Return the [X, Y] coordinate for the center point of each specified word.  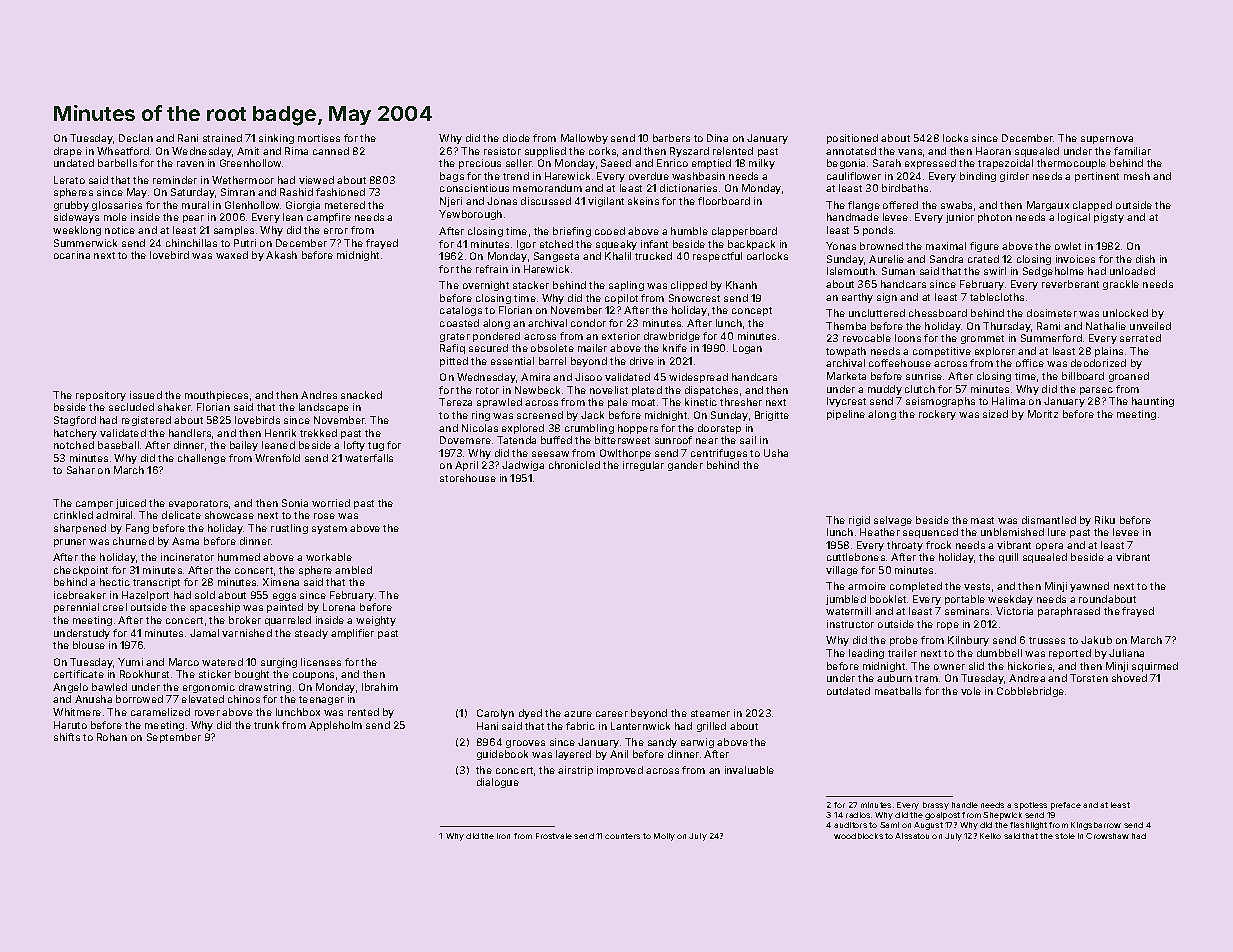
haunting [1153, 402]
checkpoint [81, 571]
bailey [244, 446]
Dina [717, 138]
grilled [711, 727]
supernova [1107, 140]
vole [971, 691]
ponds [878, 231]
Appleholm [335, 726]
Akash [281, 255]
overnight [486, 286]
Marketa [846, 376]
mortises [319, 138]
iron [503, 836]
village [842, 571]
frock [938, 545]
